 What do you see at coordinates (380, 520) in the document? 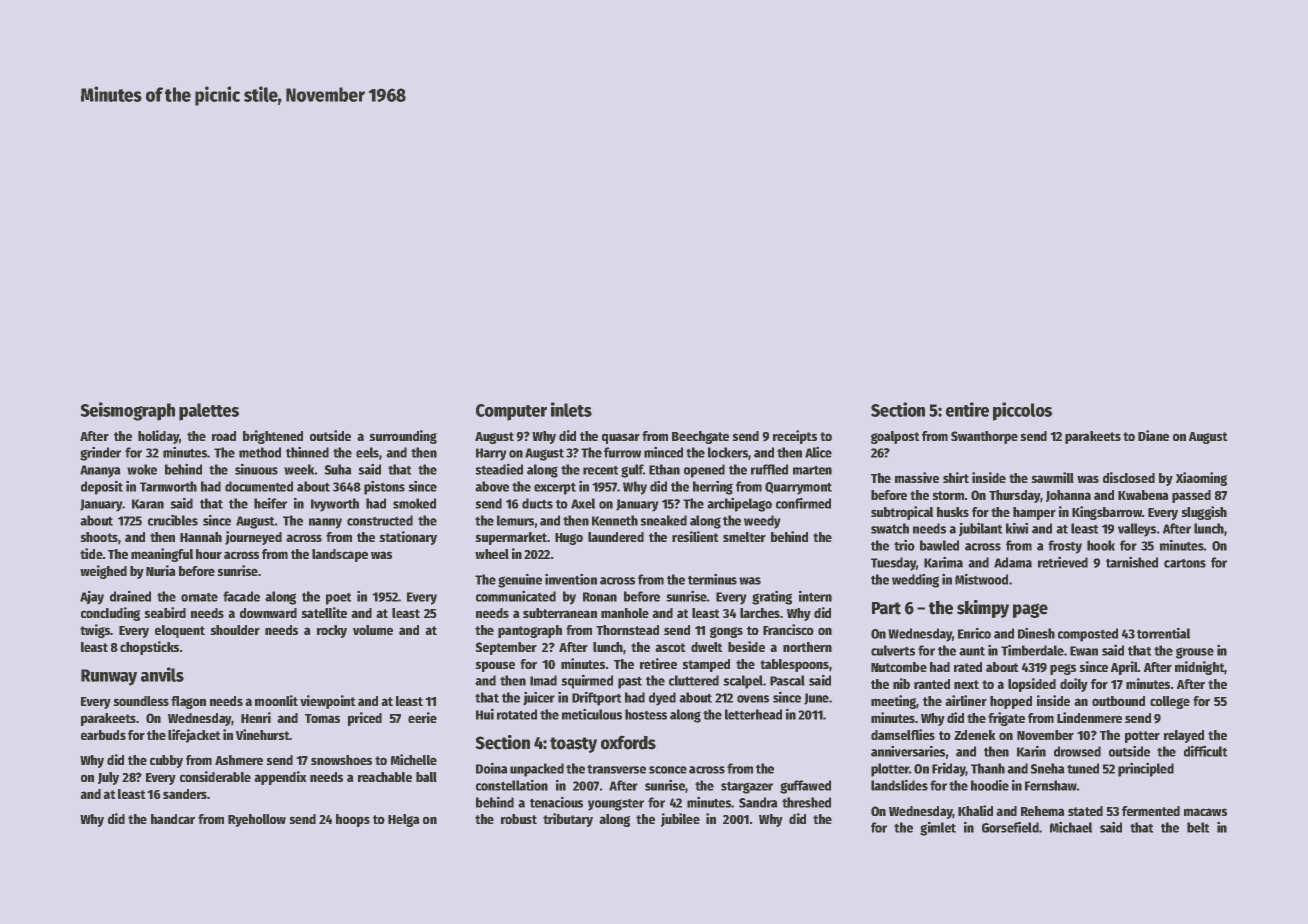
I see `constructed` at bounding box center [380, 520].
